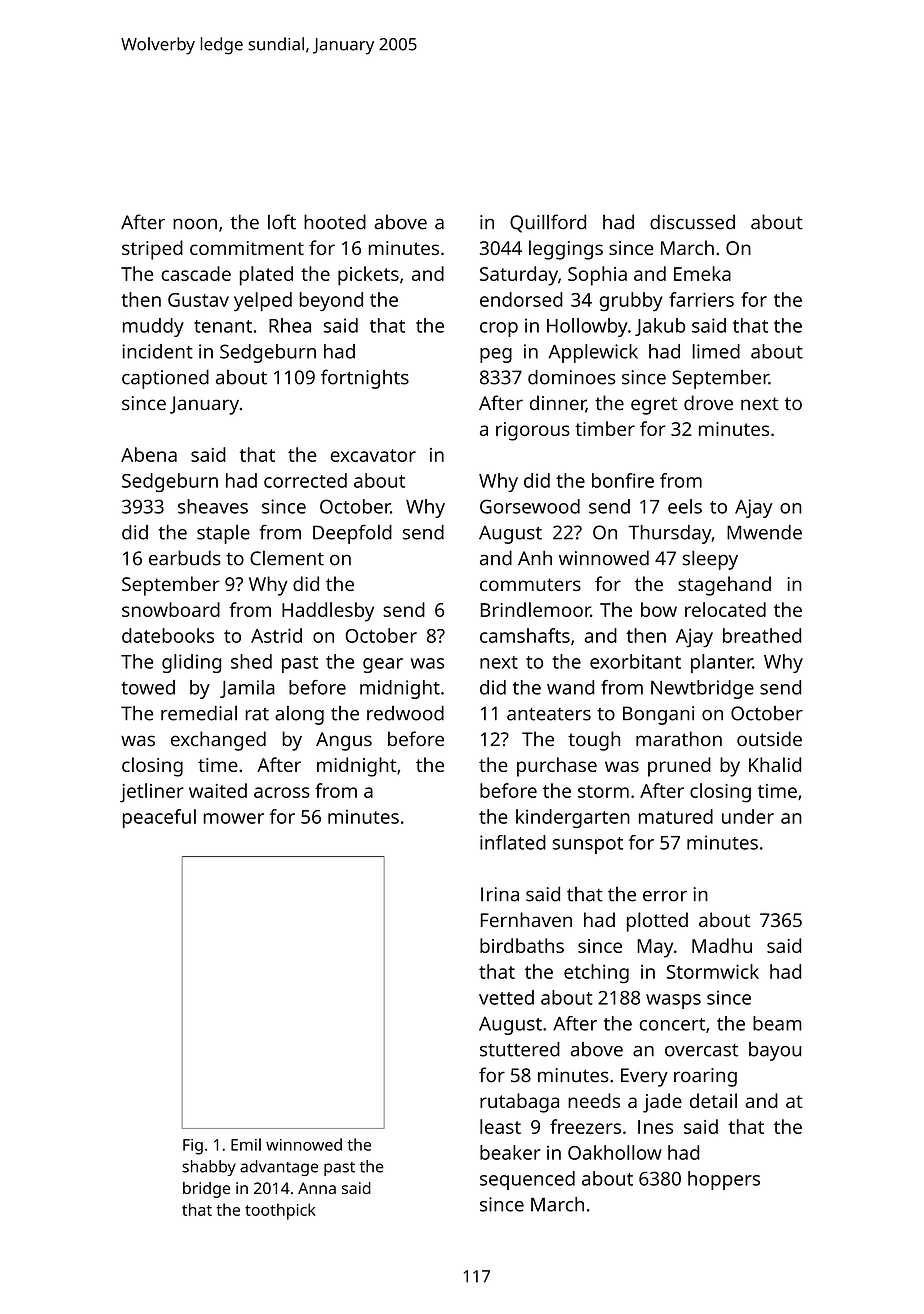 The image size is (924, 1314). Describe the element at coordinates (519, 276) in the screenshot. I see `Saturday` at that location.
